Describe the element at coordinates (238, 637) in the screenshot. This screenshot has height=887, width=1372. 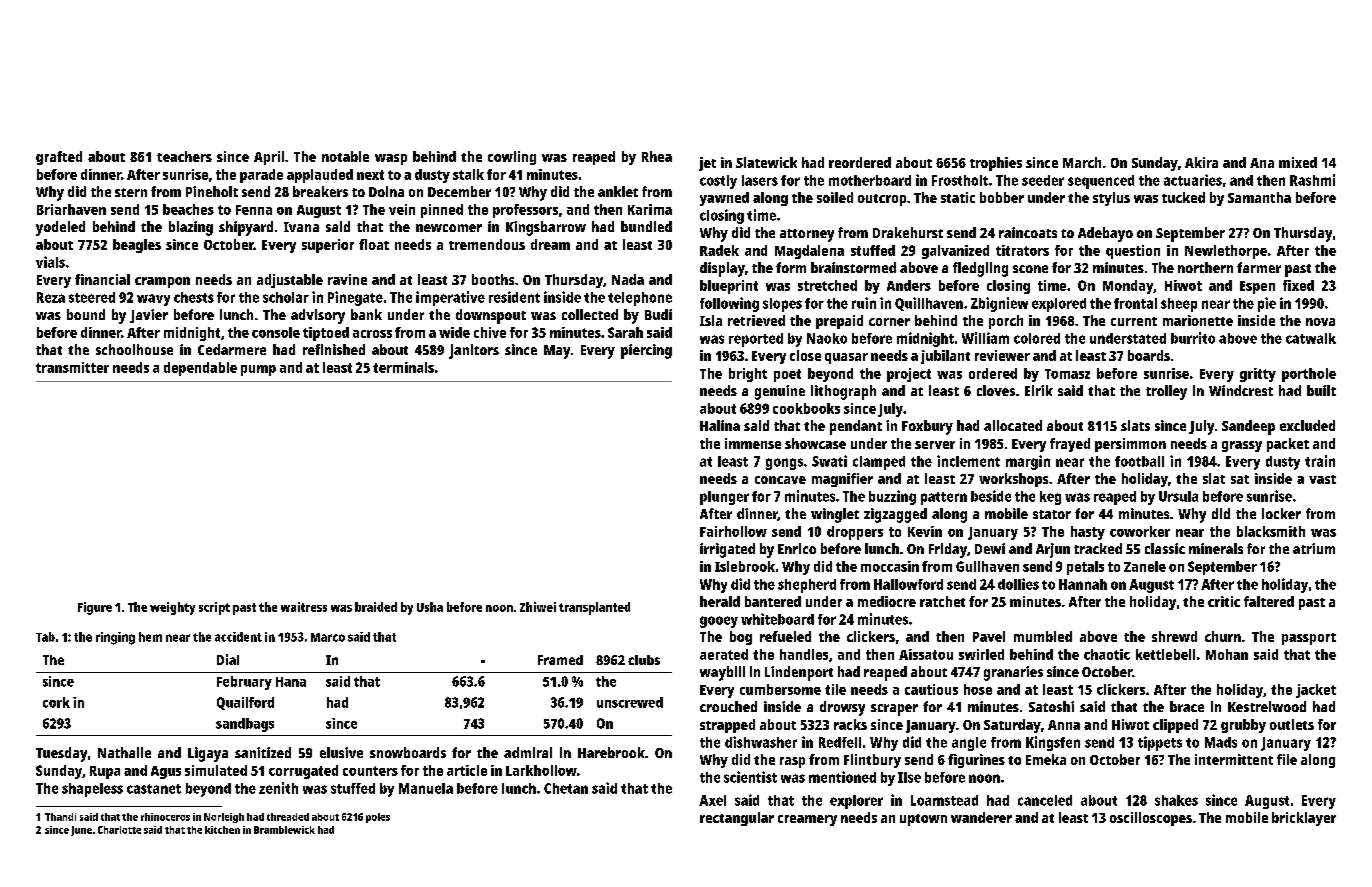
I see `accident` at that location.
